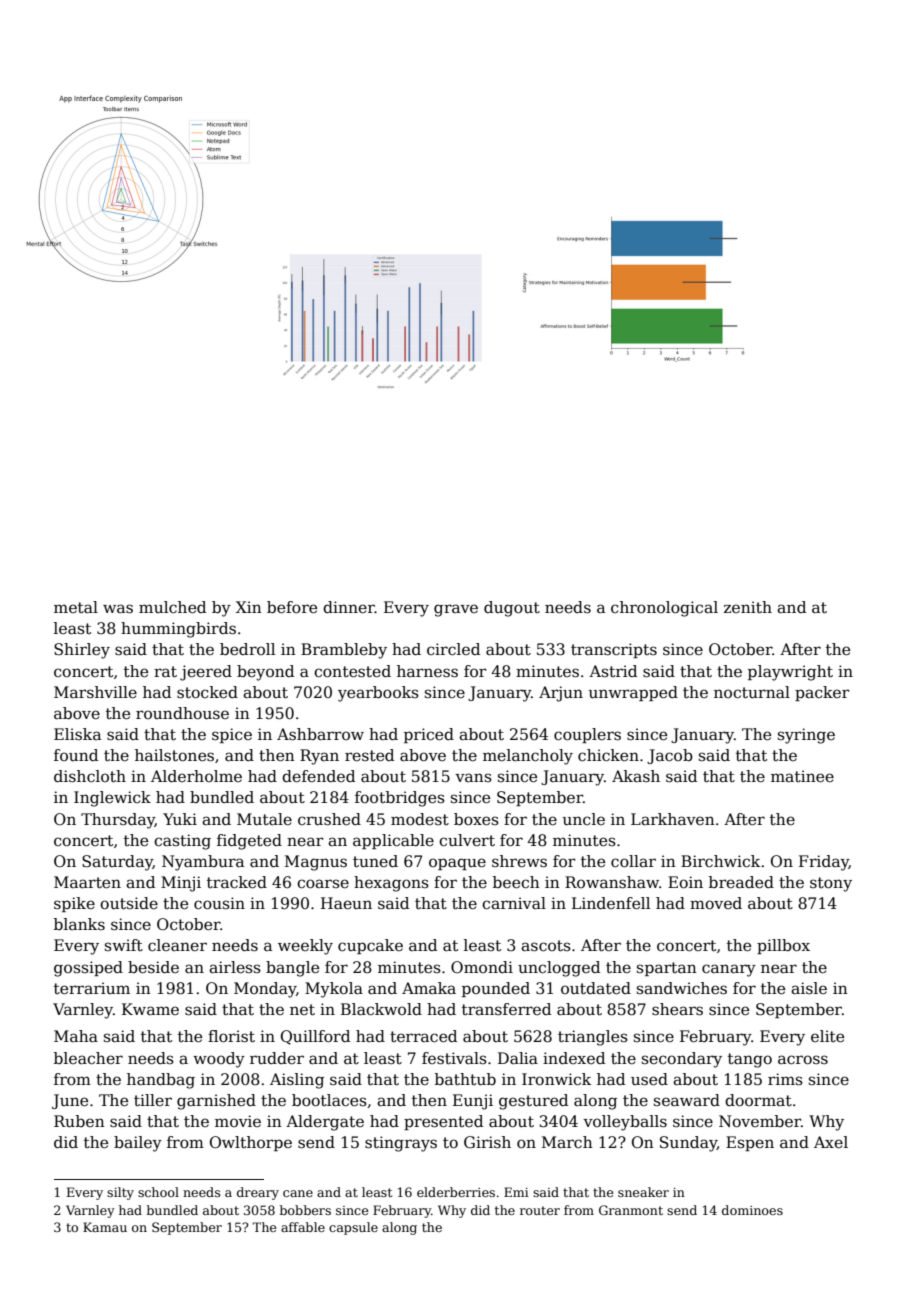 The width and height of the screenshot is (908, 1316). Describe the element at coordinates (518, 1058) in the screenshot. I see `Dalia` at that location.
